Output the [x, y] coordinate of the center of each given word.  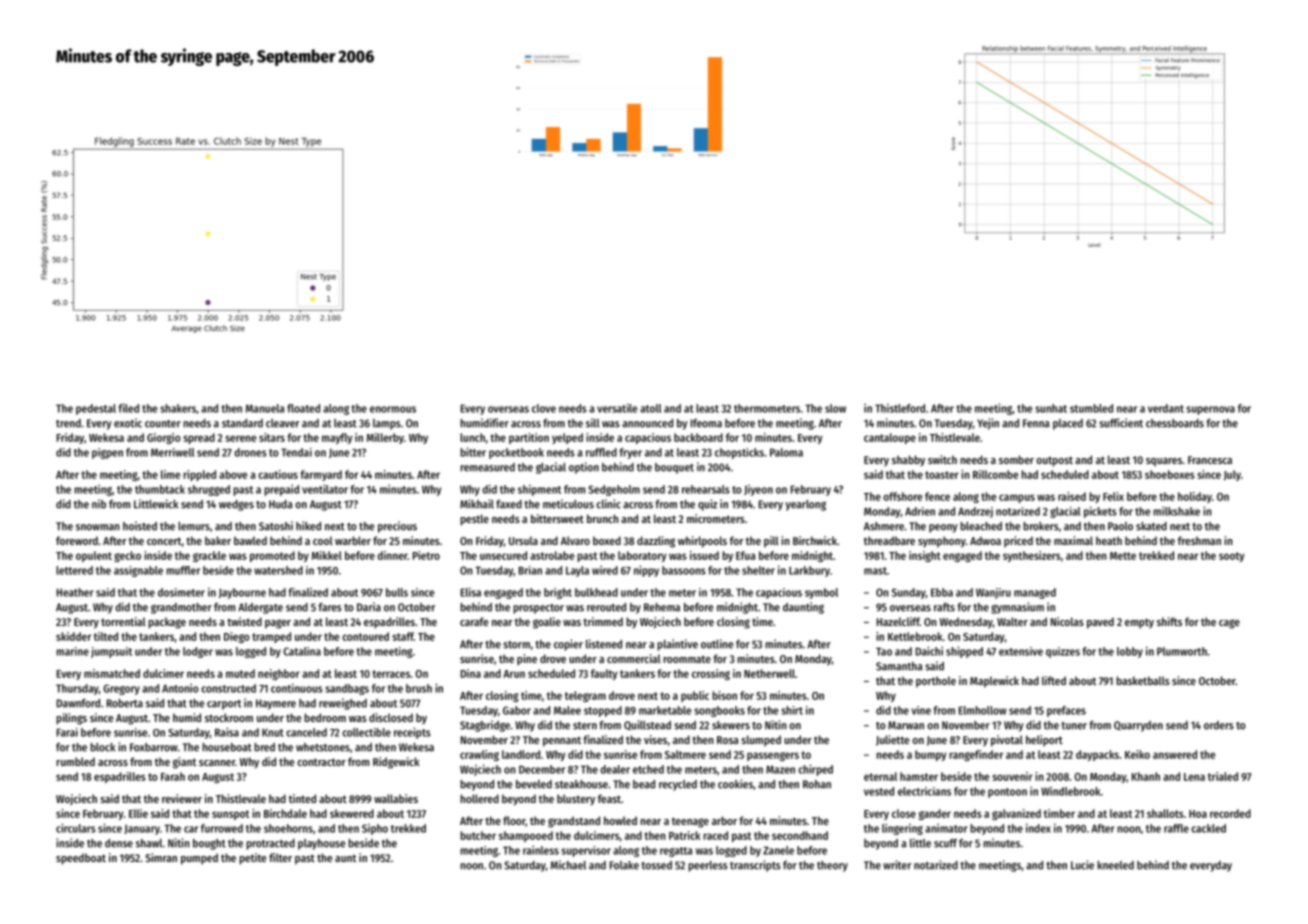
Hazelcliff [898, 621]
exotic [128, 423]
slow [835, 408]
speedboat [81, 859]
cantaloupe [890, 438]
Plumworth [1182, 651]
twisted [244, 621]
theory [832, 866]
